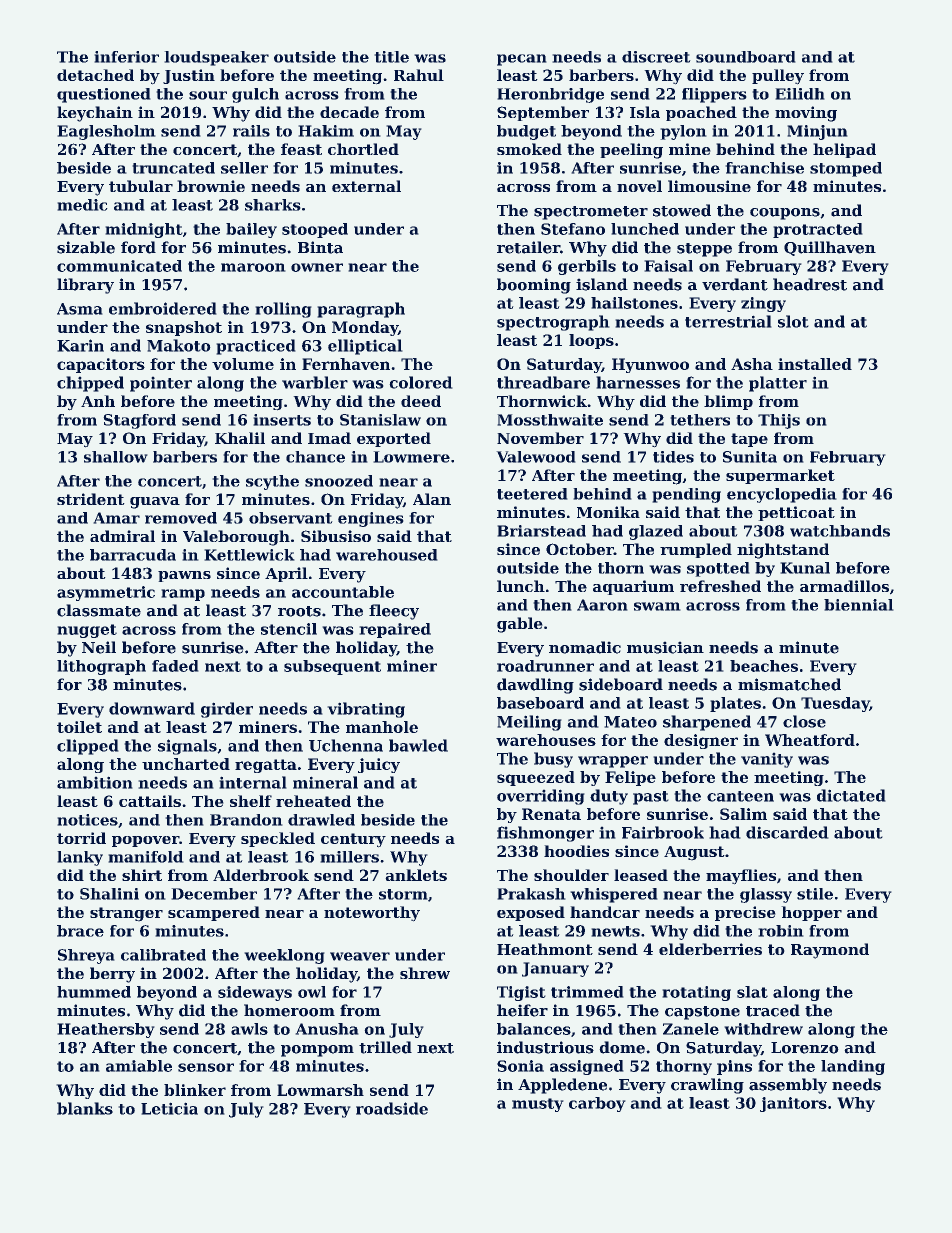 The height and width of the document is (1233, 952). Describe the element at coordinates (597, 1104) in the document. I see `carboy` at that location.
